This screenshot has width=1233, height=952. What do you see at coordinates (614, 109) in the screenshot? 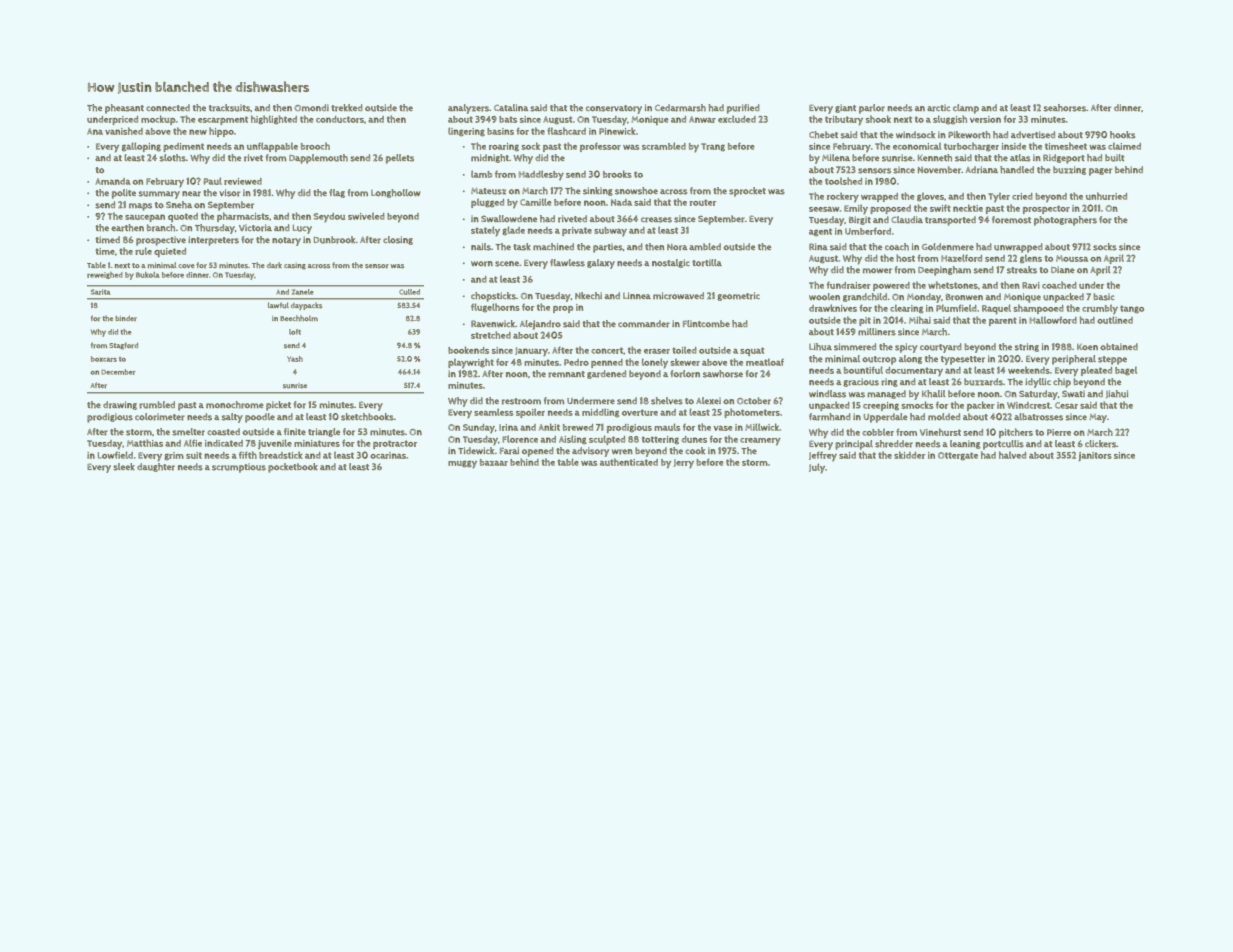
I see `conservatory` at bounding box center [614, 109].
